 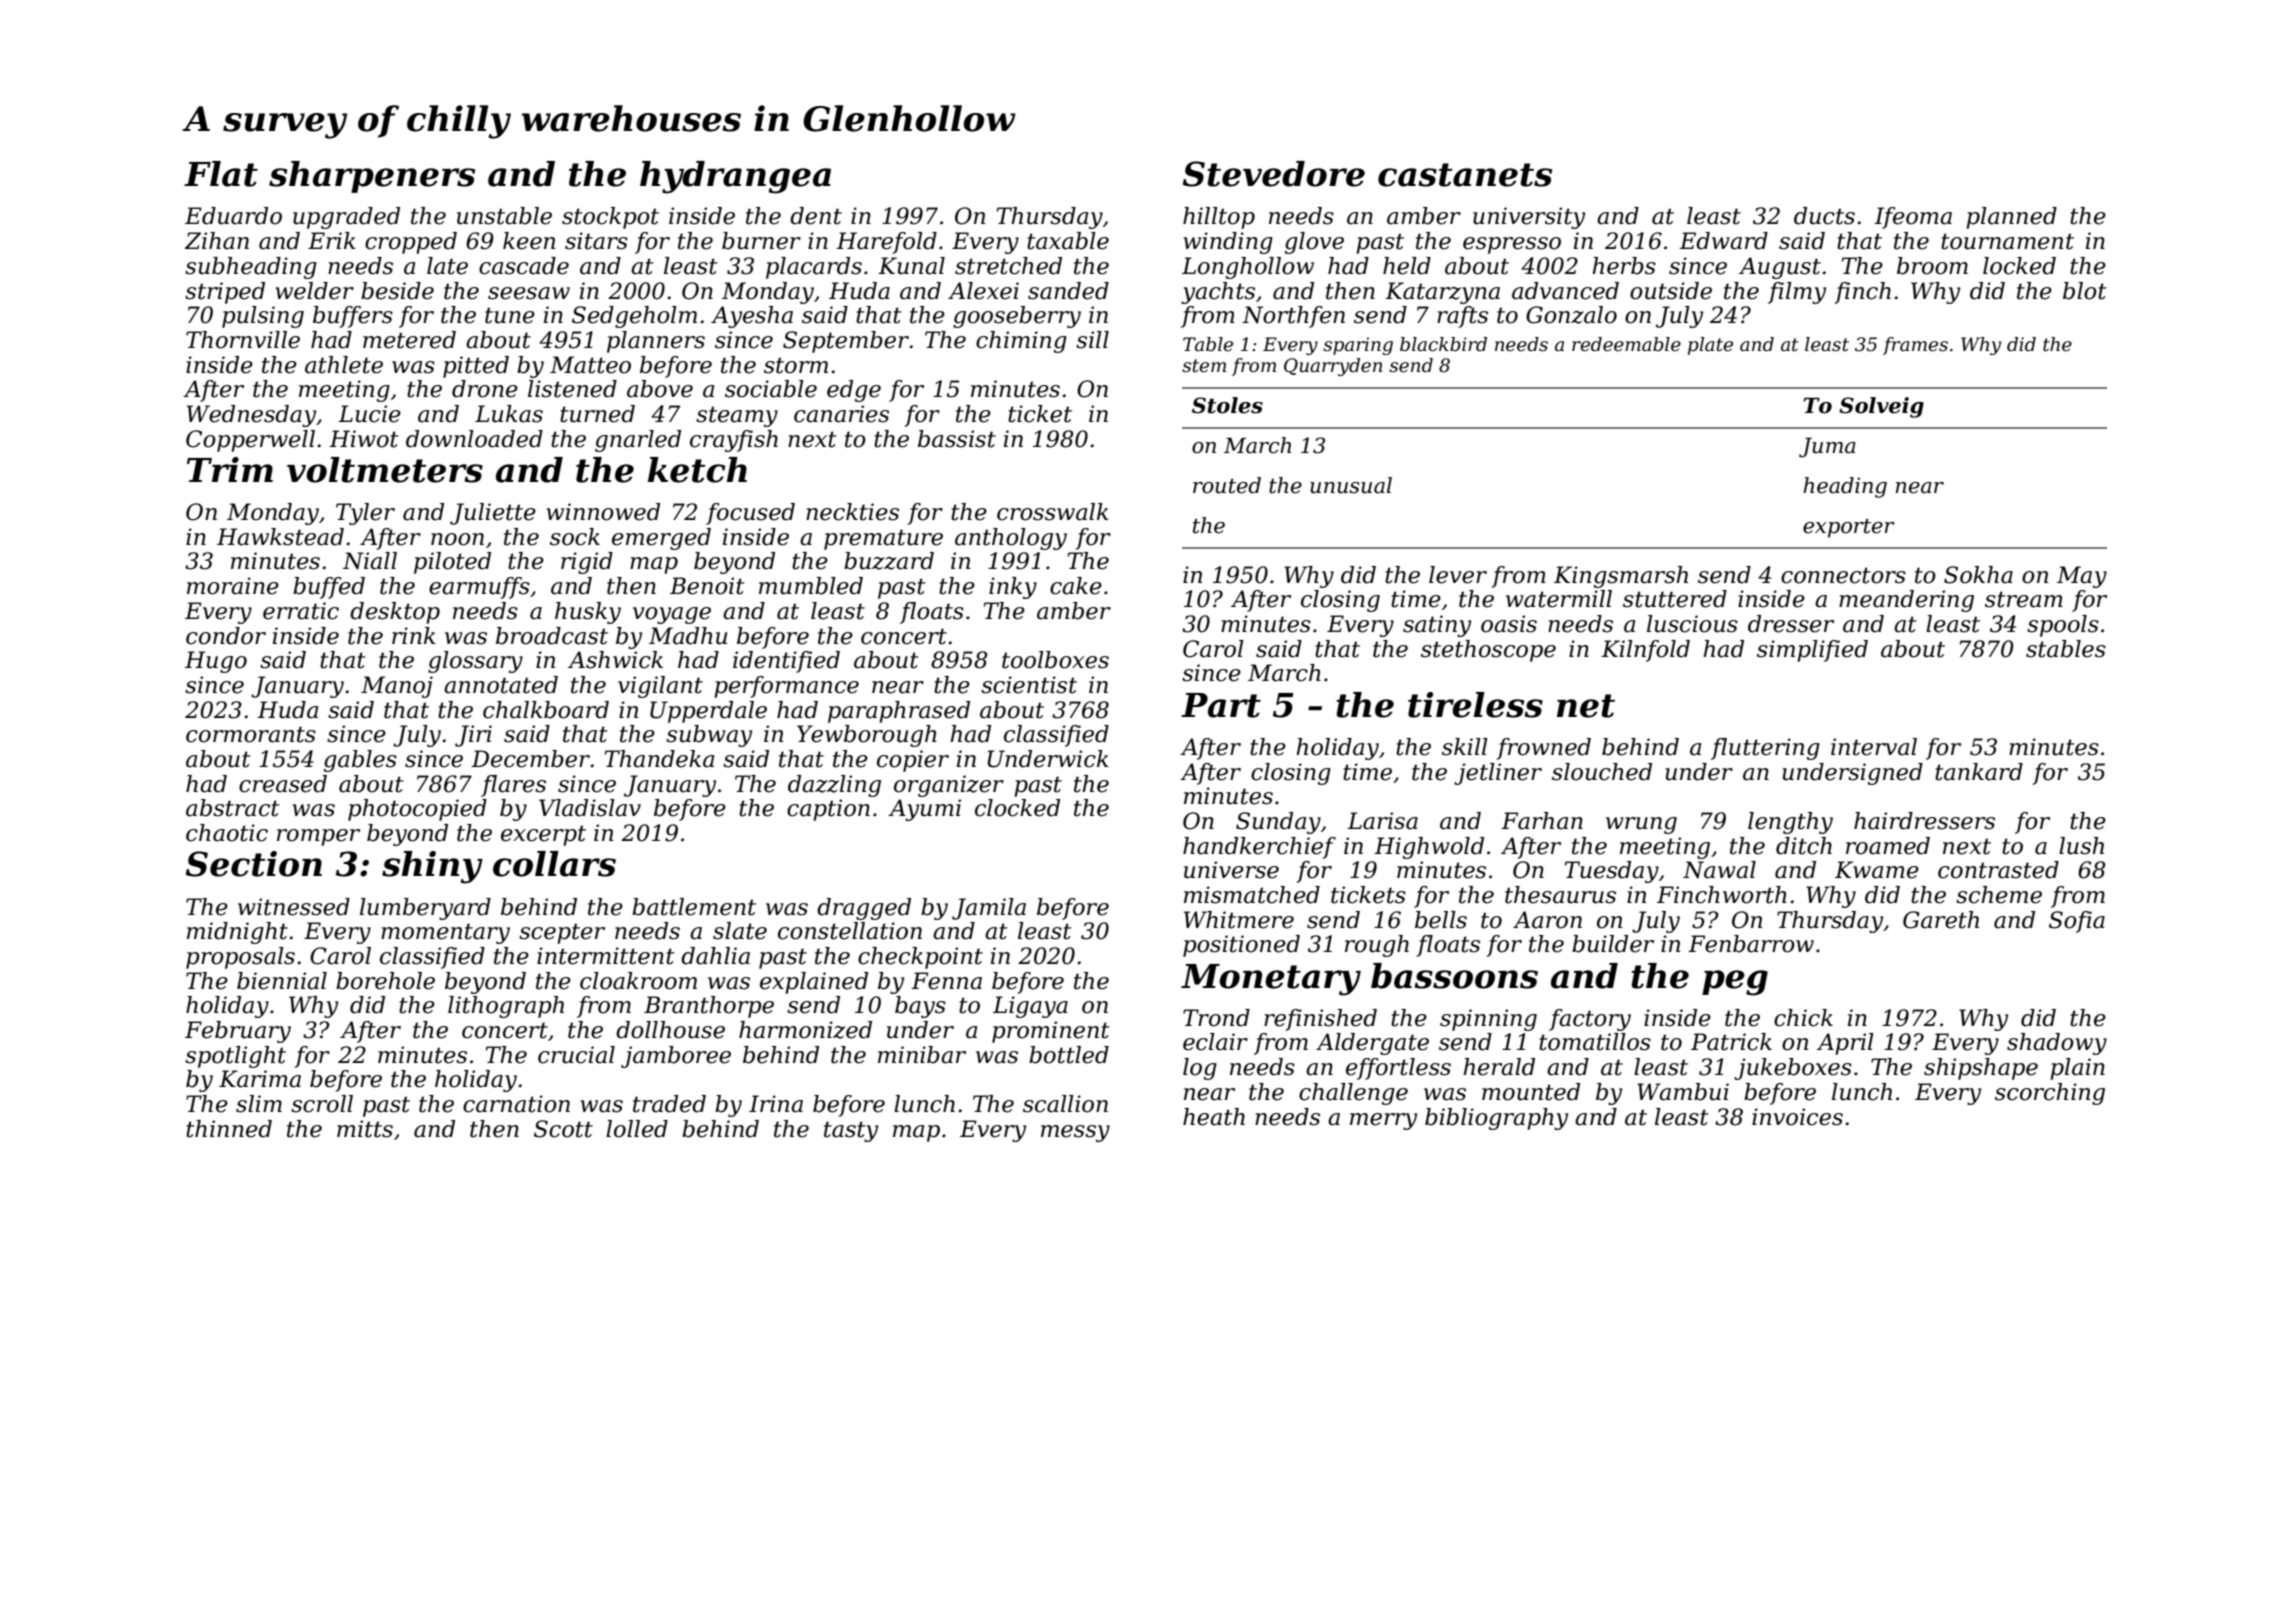 What do you see at coordinates (365, 1129) in the screenshot?
I see `mitts` at bounding box center [365, 1129].
